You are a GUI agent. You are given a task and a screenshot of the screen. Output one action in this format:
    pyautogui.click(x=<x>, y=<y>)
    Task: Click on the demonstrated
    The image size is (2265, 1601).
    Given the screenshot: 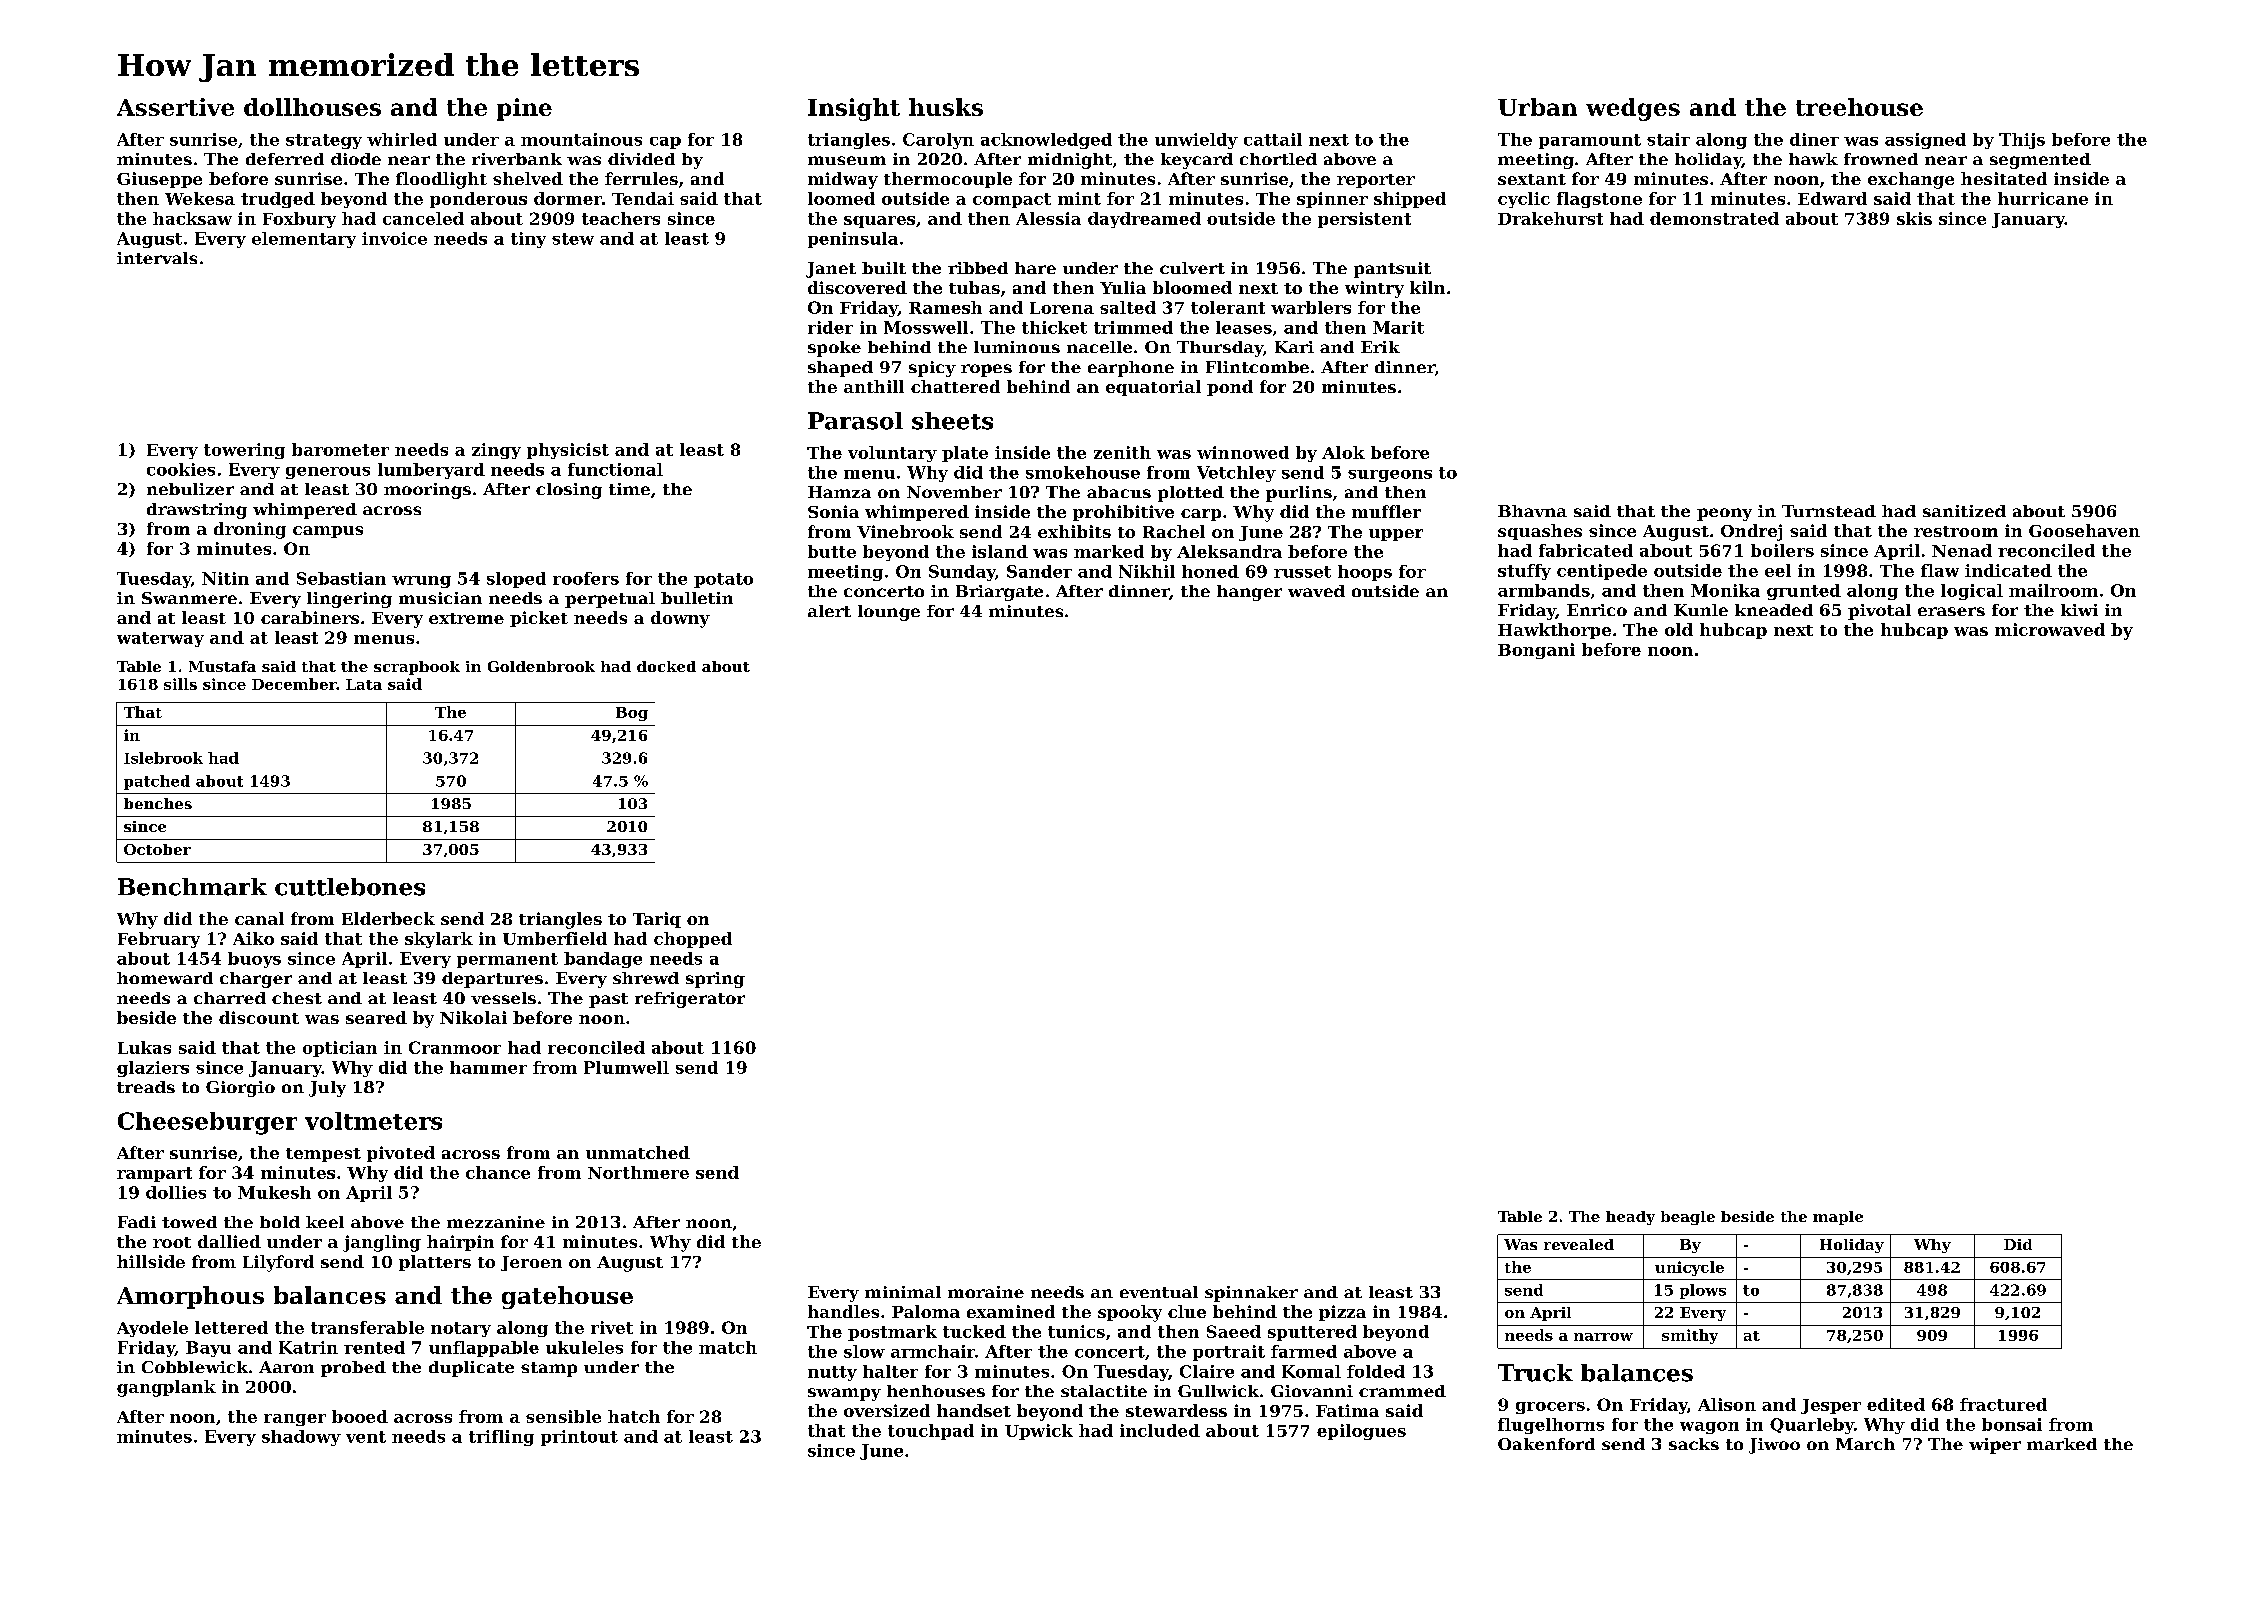 What is the action you would take?
    pyautogui.click(x=1714, y=218)
